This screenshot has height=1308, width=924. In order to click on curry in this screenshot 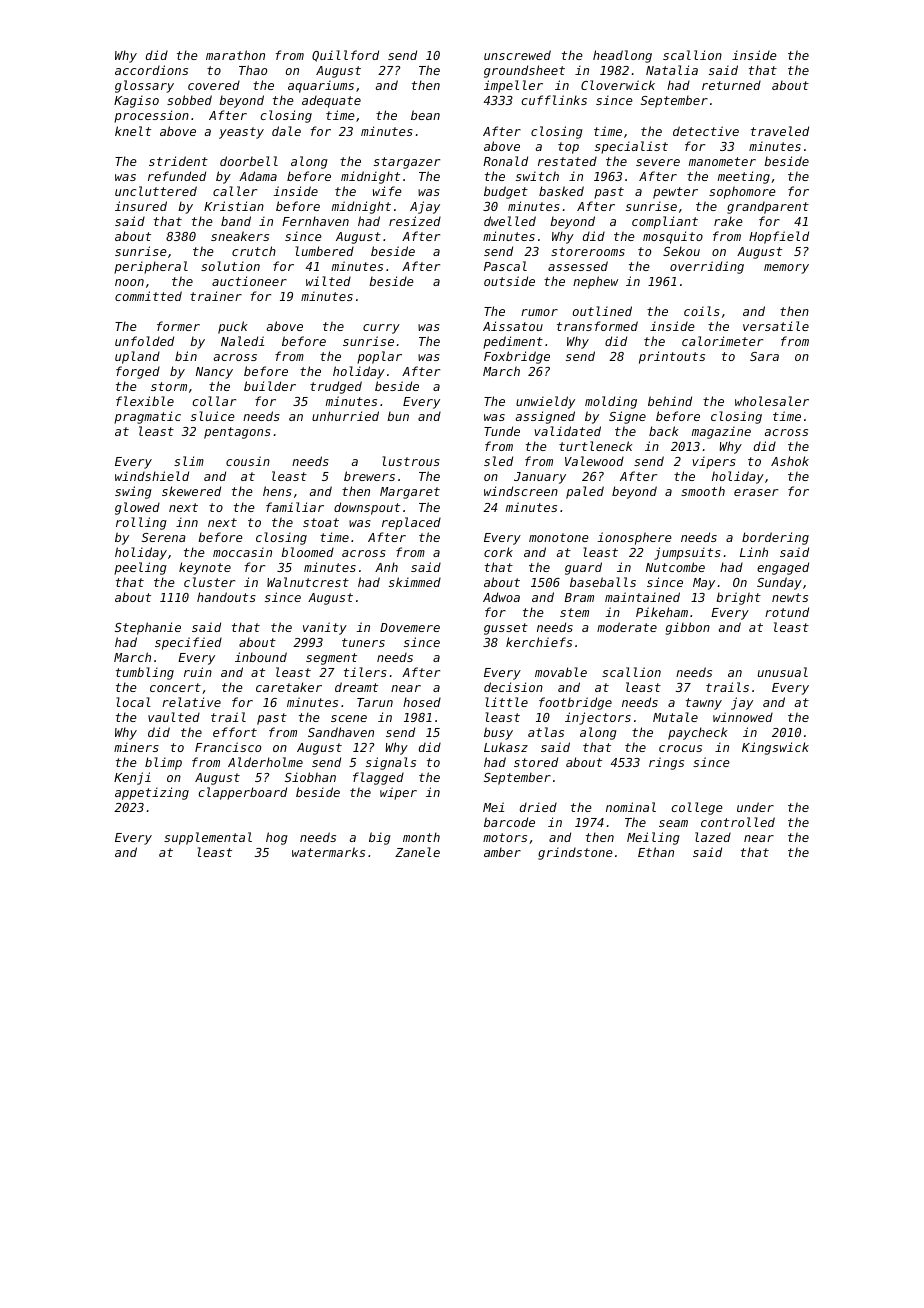, I will do `click(381, 329)`.
